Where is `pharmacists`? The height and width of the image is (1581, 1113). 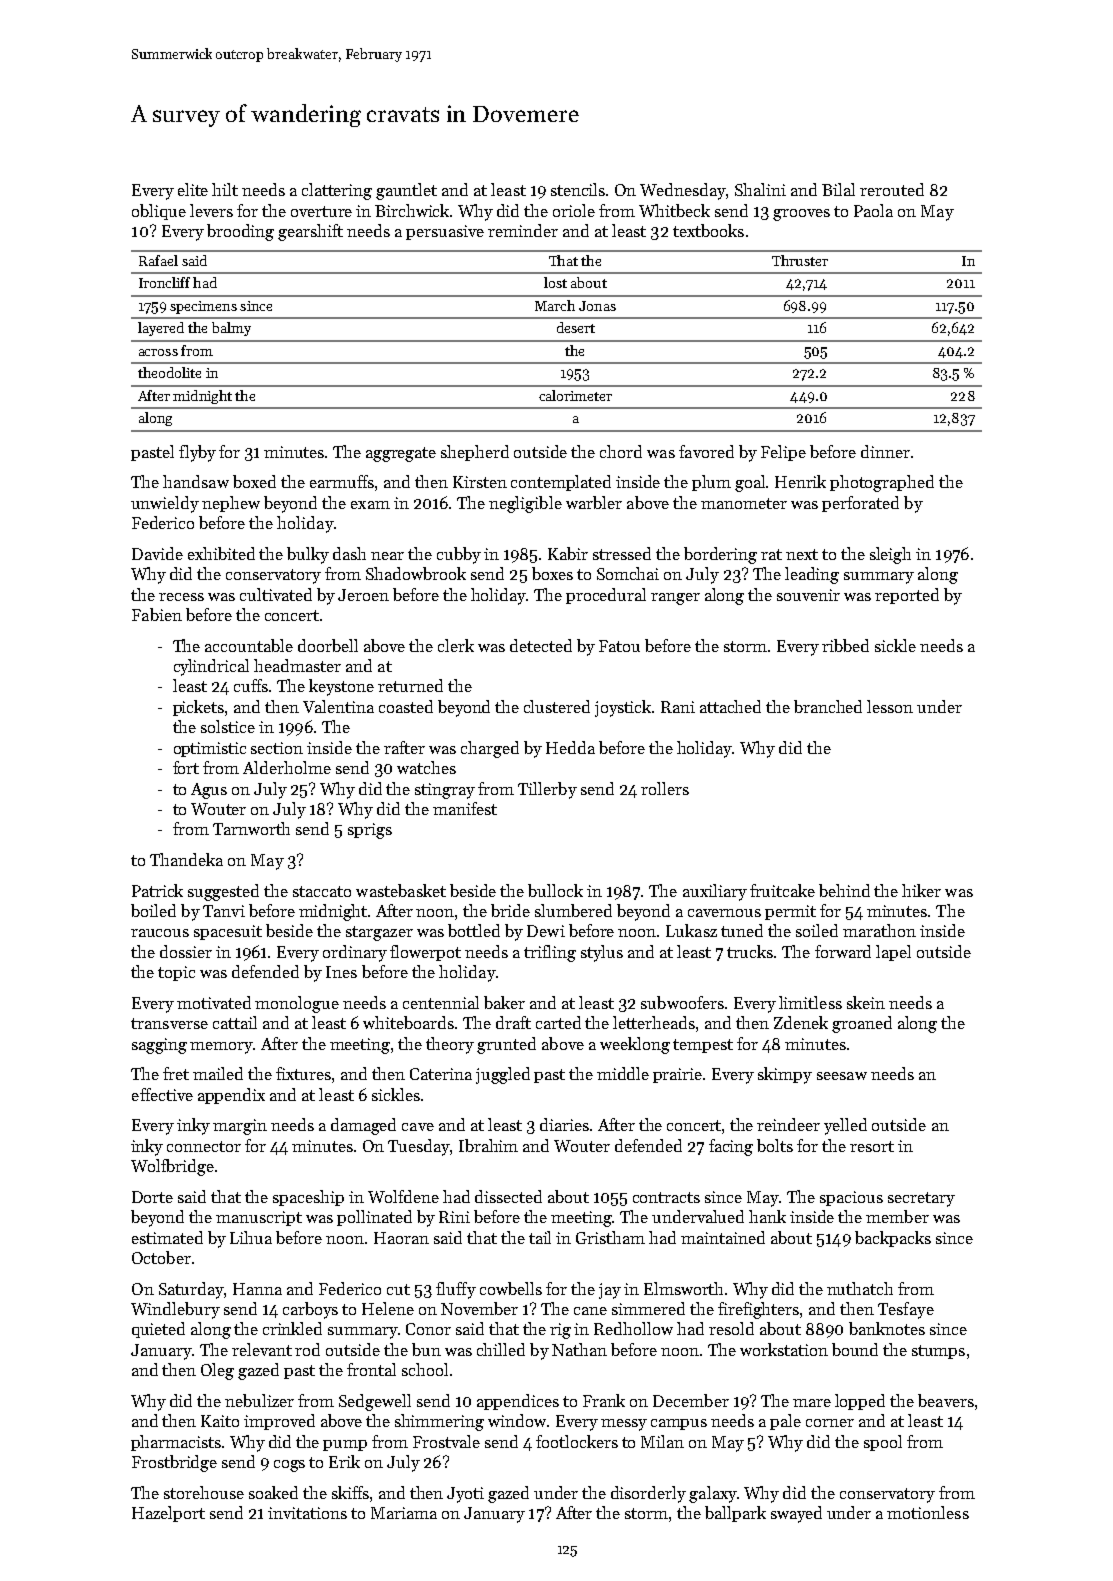 pharmacists is located at coordinates (176, 1443).
